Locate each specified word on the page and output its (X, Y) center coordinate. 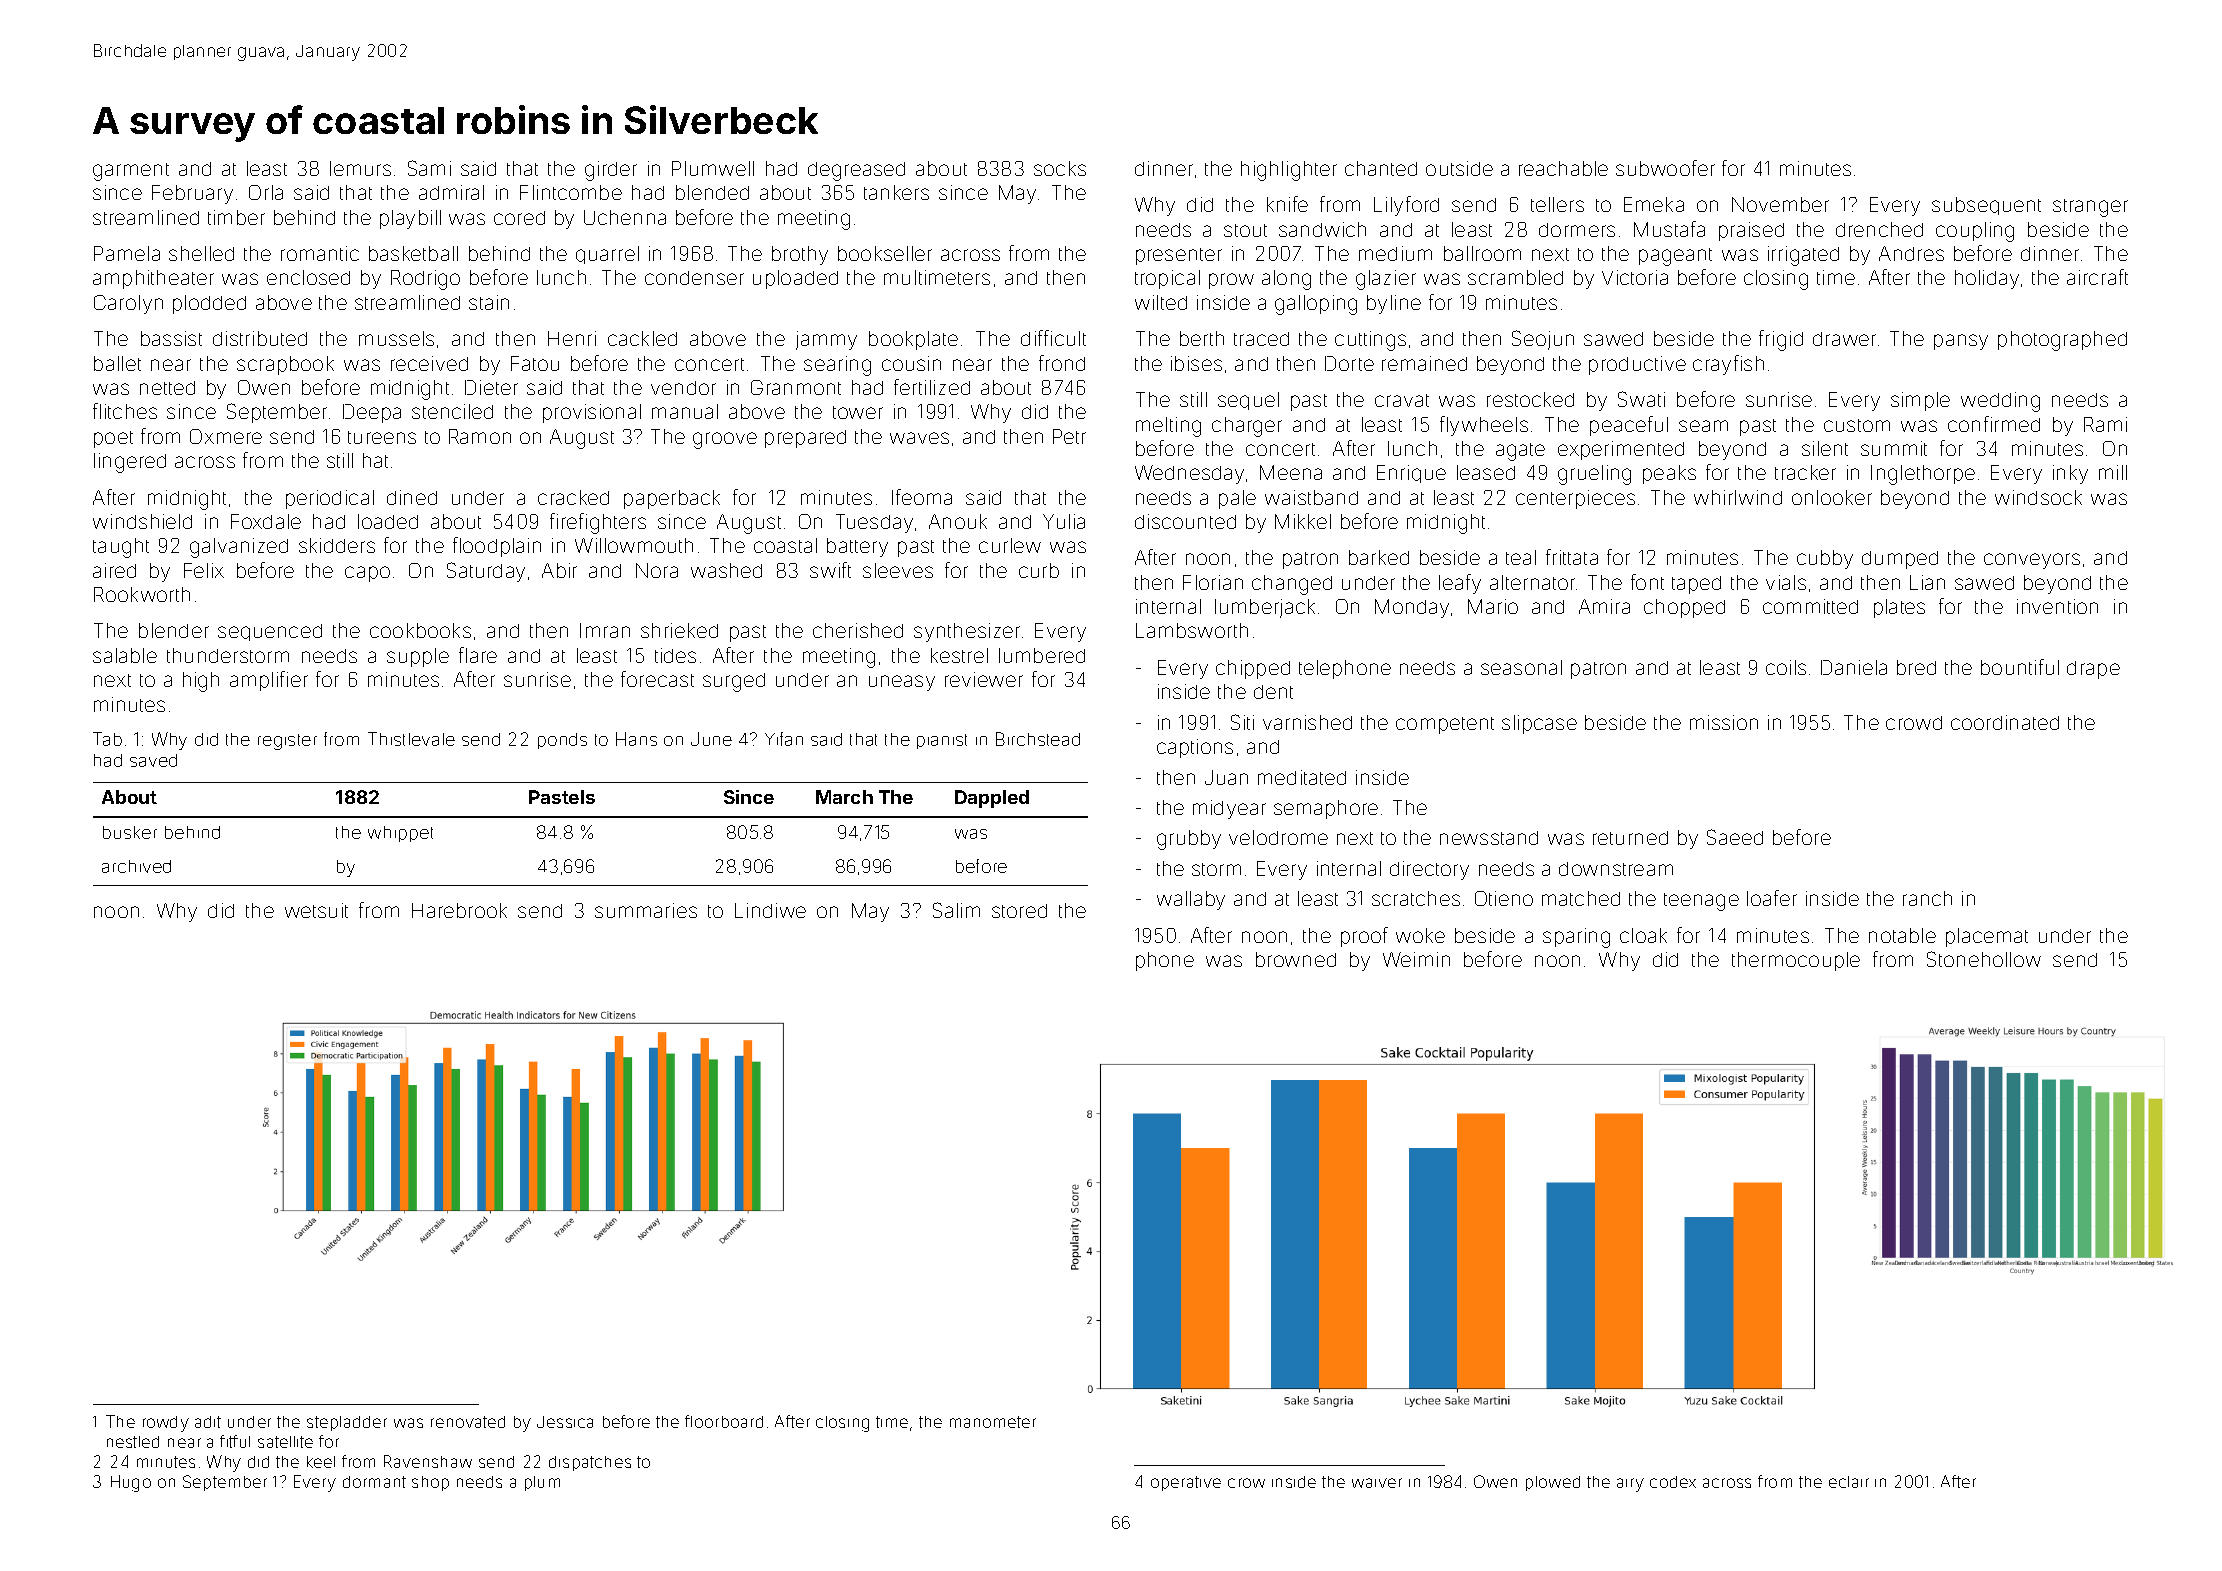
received (429, 363)
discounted (1185, 521)
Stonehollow (1984, 959)
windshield (142, 521)
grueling (1594, 475)
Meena (1291, 472)
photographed (2062, 341)
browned (1296, 959)
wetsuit (316, 910)
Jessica (565, 1422)
